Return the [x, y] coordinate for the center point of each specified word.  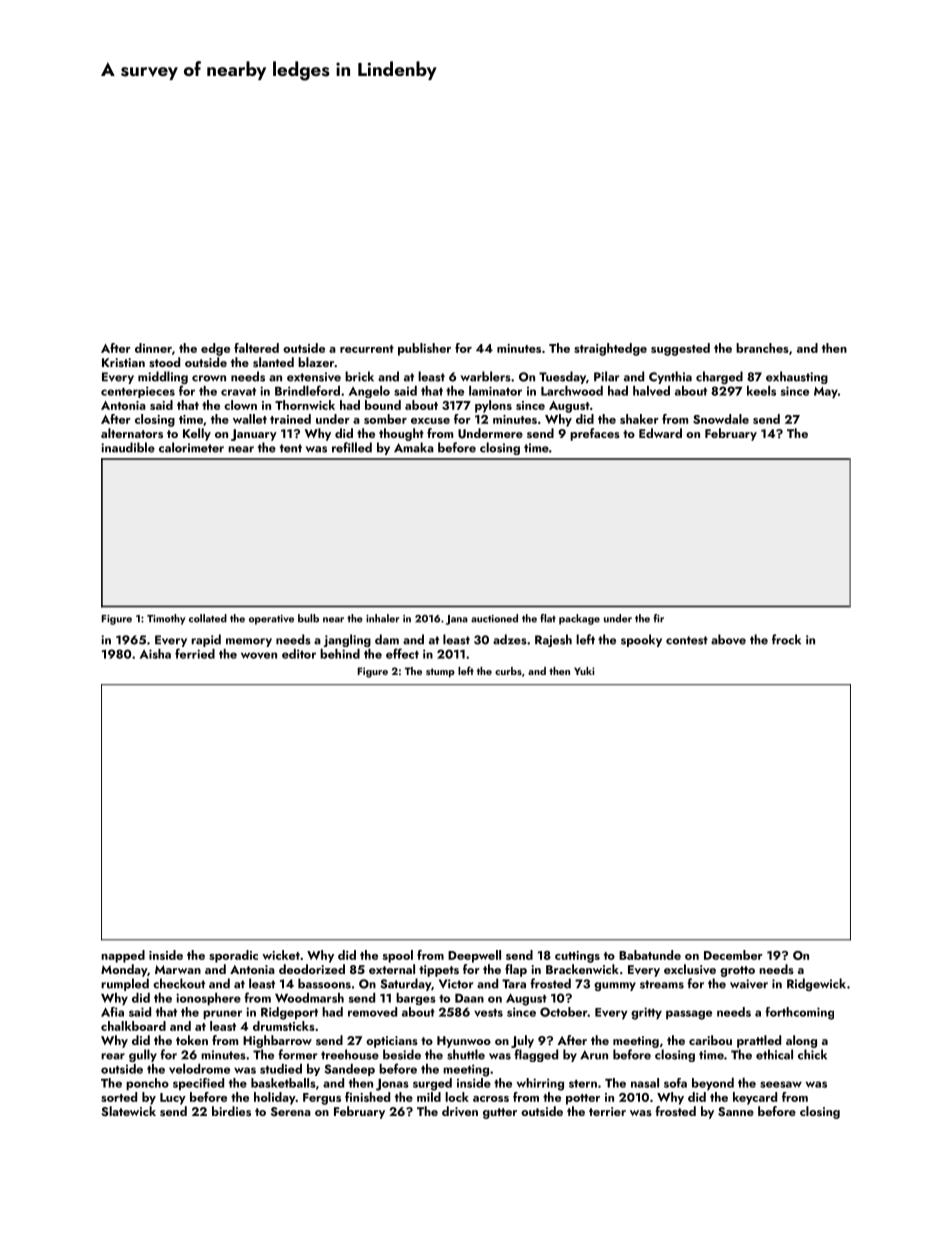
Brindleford [307, 390]
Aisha [155, 654]
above [728, 639]
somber [385, 419]
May [826, 392]
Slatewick [128, 1111]
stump [440, 673]
